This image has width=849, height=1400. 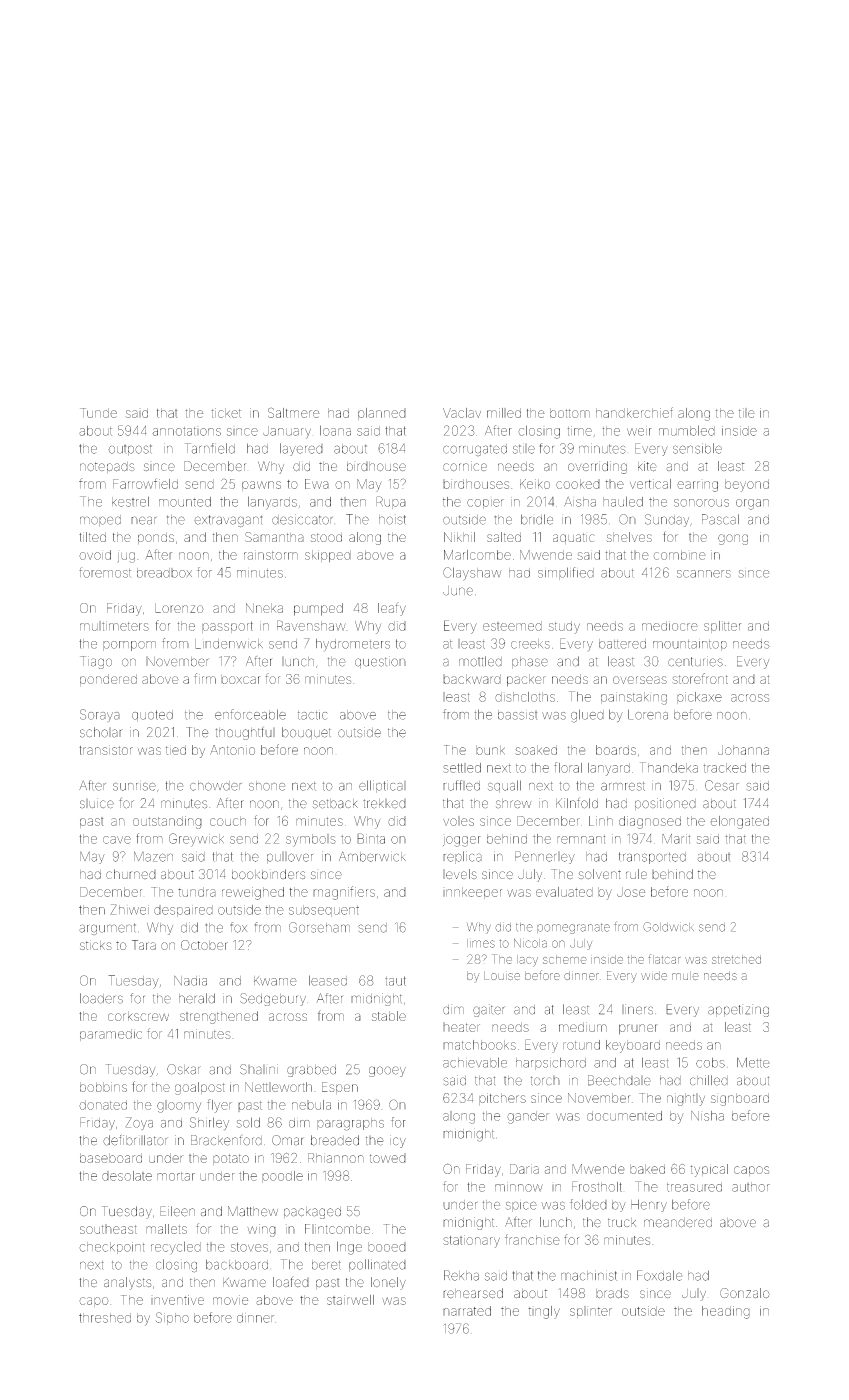 What do you see at coordinates (481, 943) in the image?
I see `limes` at bounding box center [481, 943].
